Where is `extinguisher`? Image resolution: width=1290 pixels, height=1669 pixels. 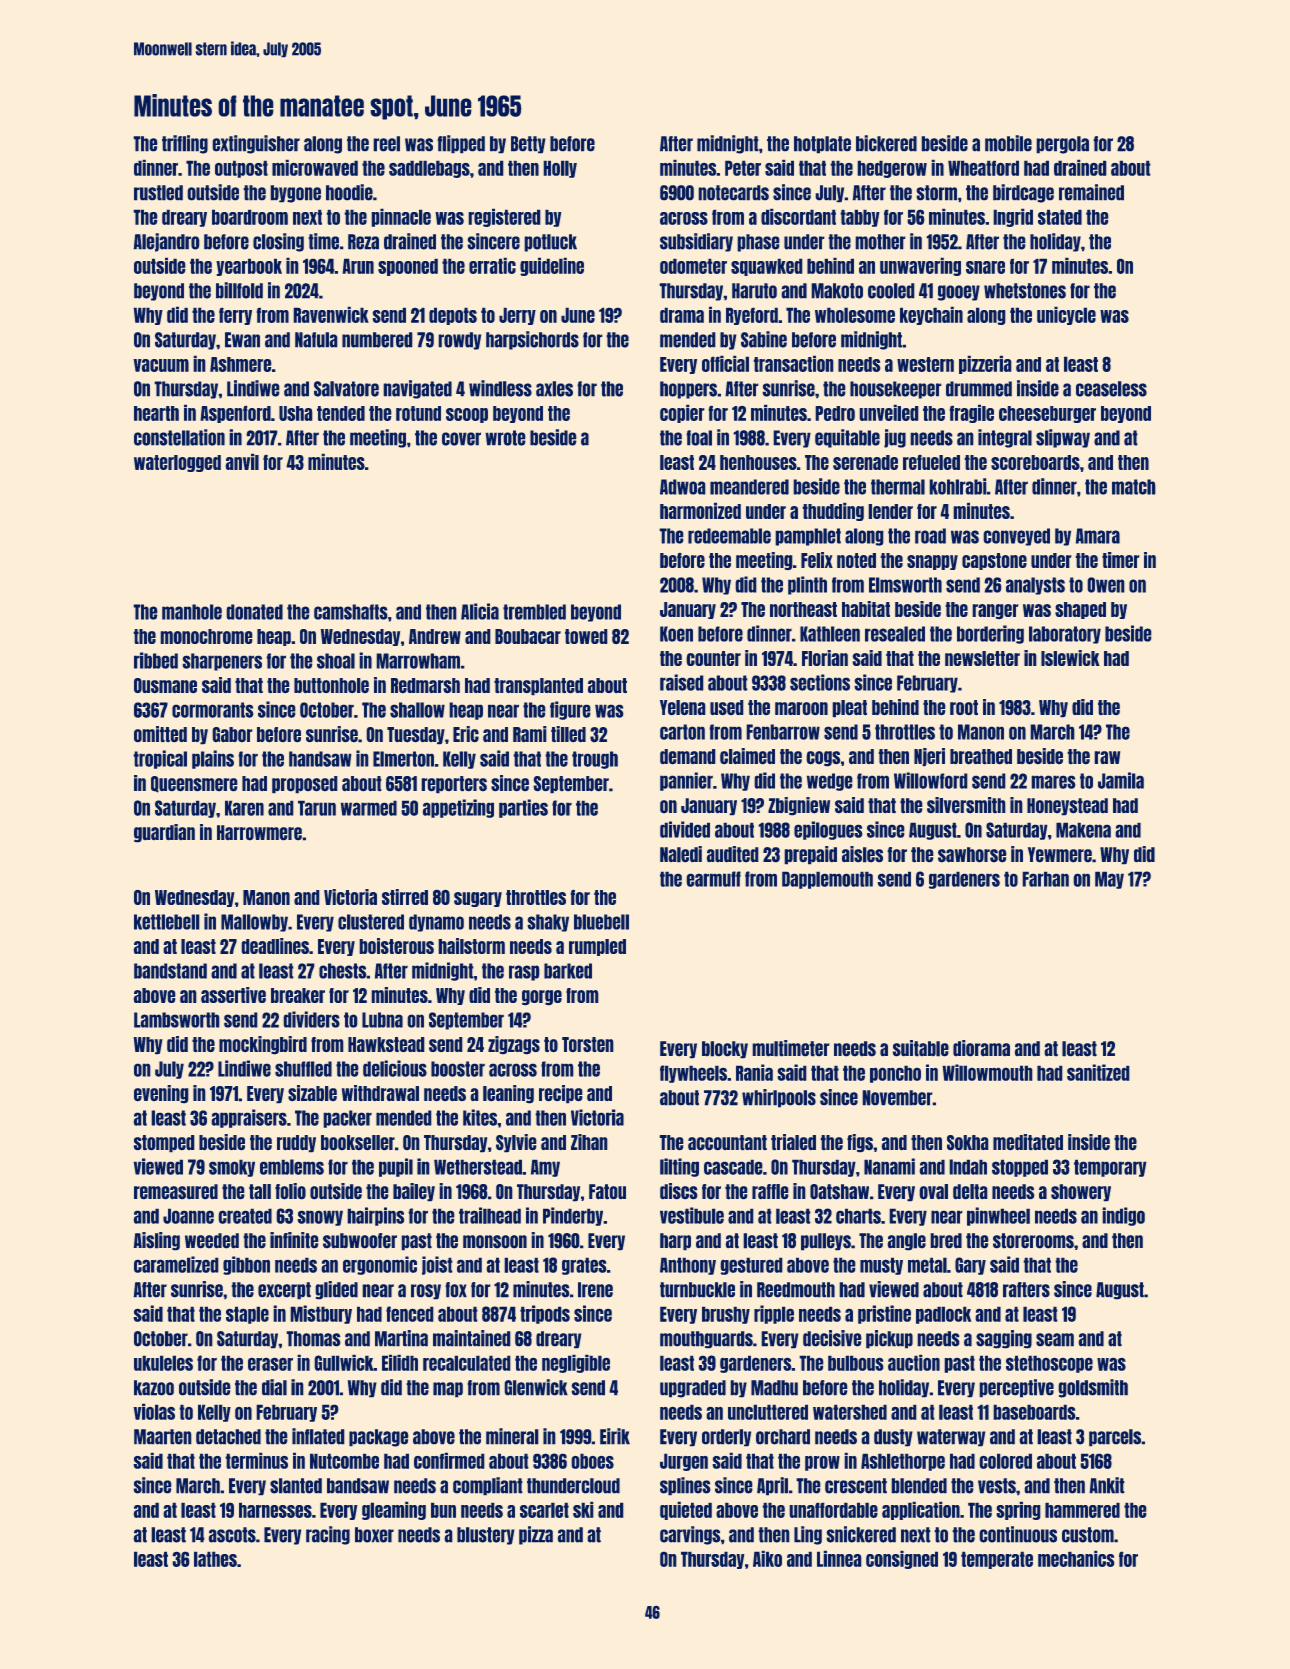
extinguisher is located at coordinates (256, 144).
